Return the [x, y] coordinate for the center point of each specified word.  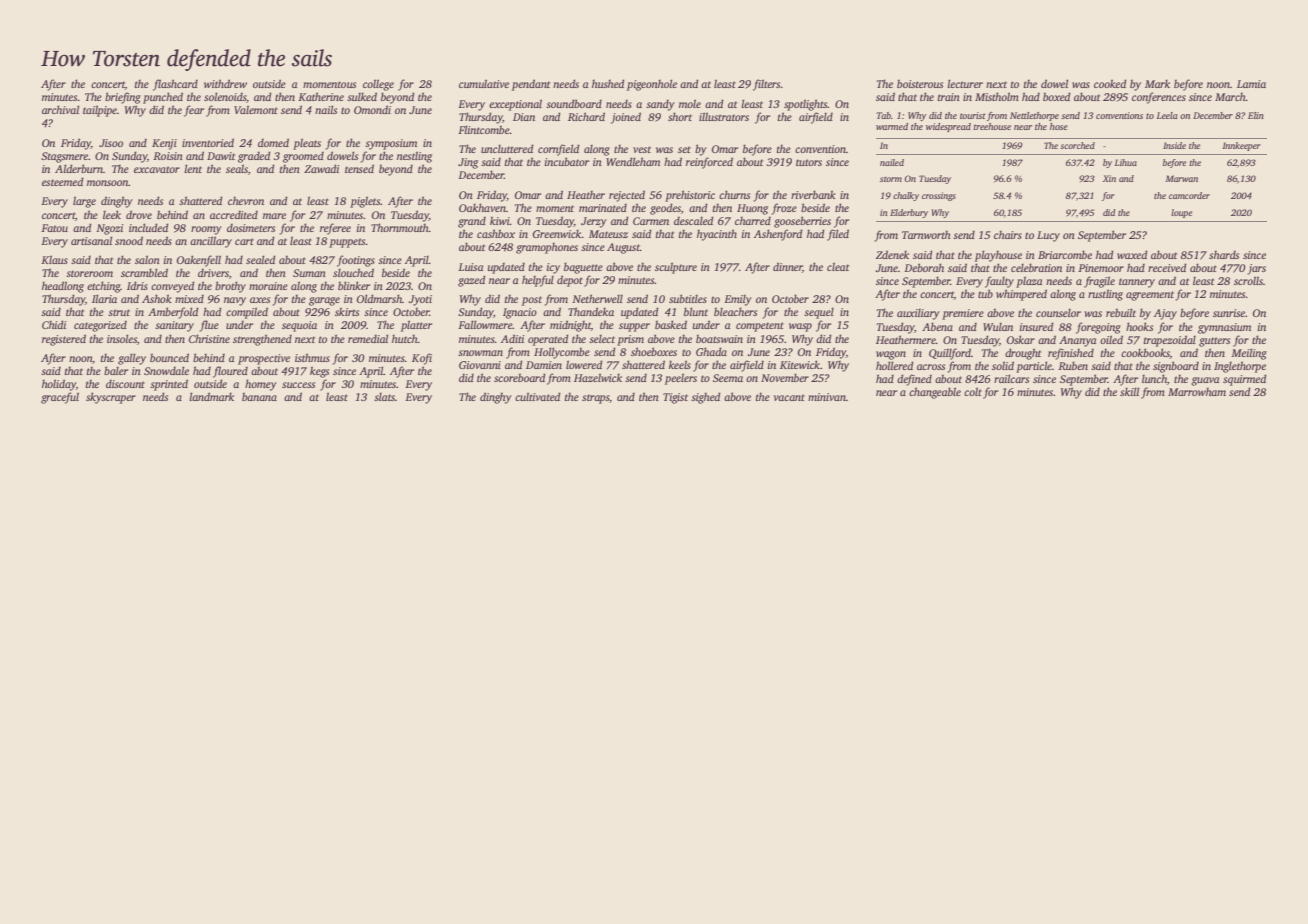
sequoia [299, 326]
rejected [627, 196]
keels [680, 364]
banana [259, 397]
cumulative [484, 83]
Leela [1167, 115]
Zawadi [321, 168]
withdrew [225, 83]
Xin [1109, 178]
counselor [1058, 313]
